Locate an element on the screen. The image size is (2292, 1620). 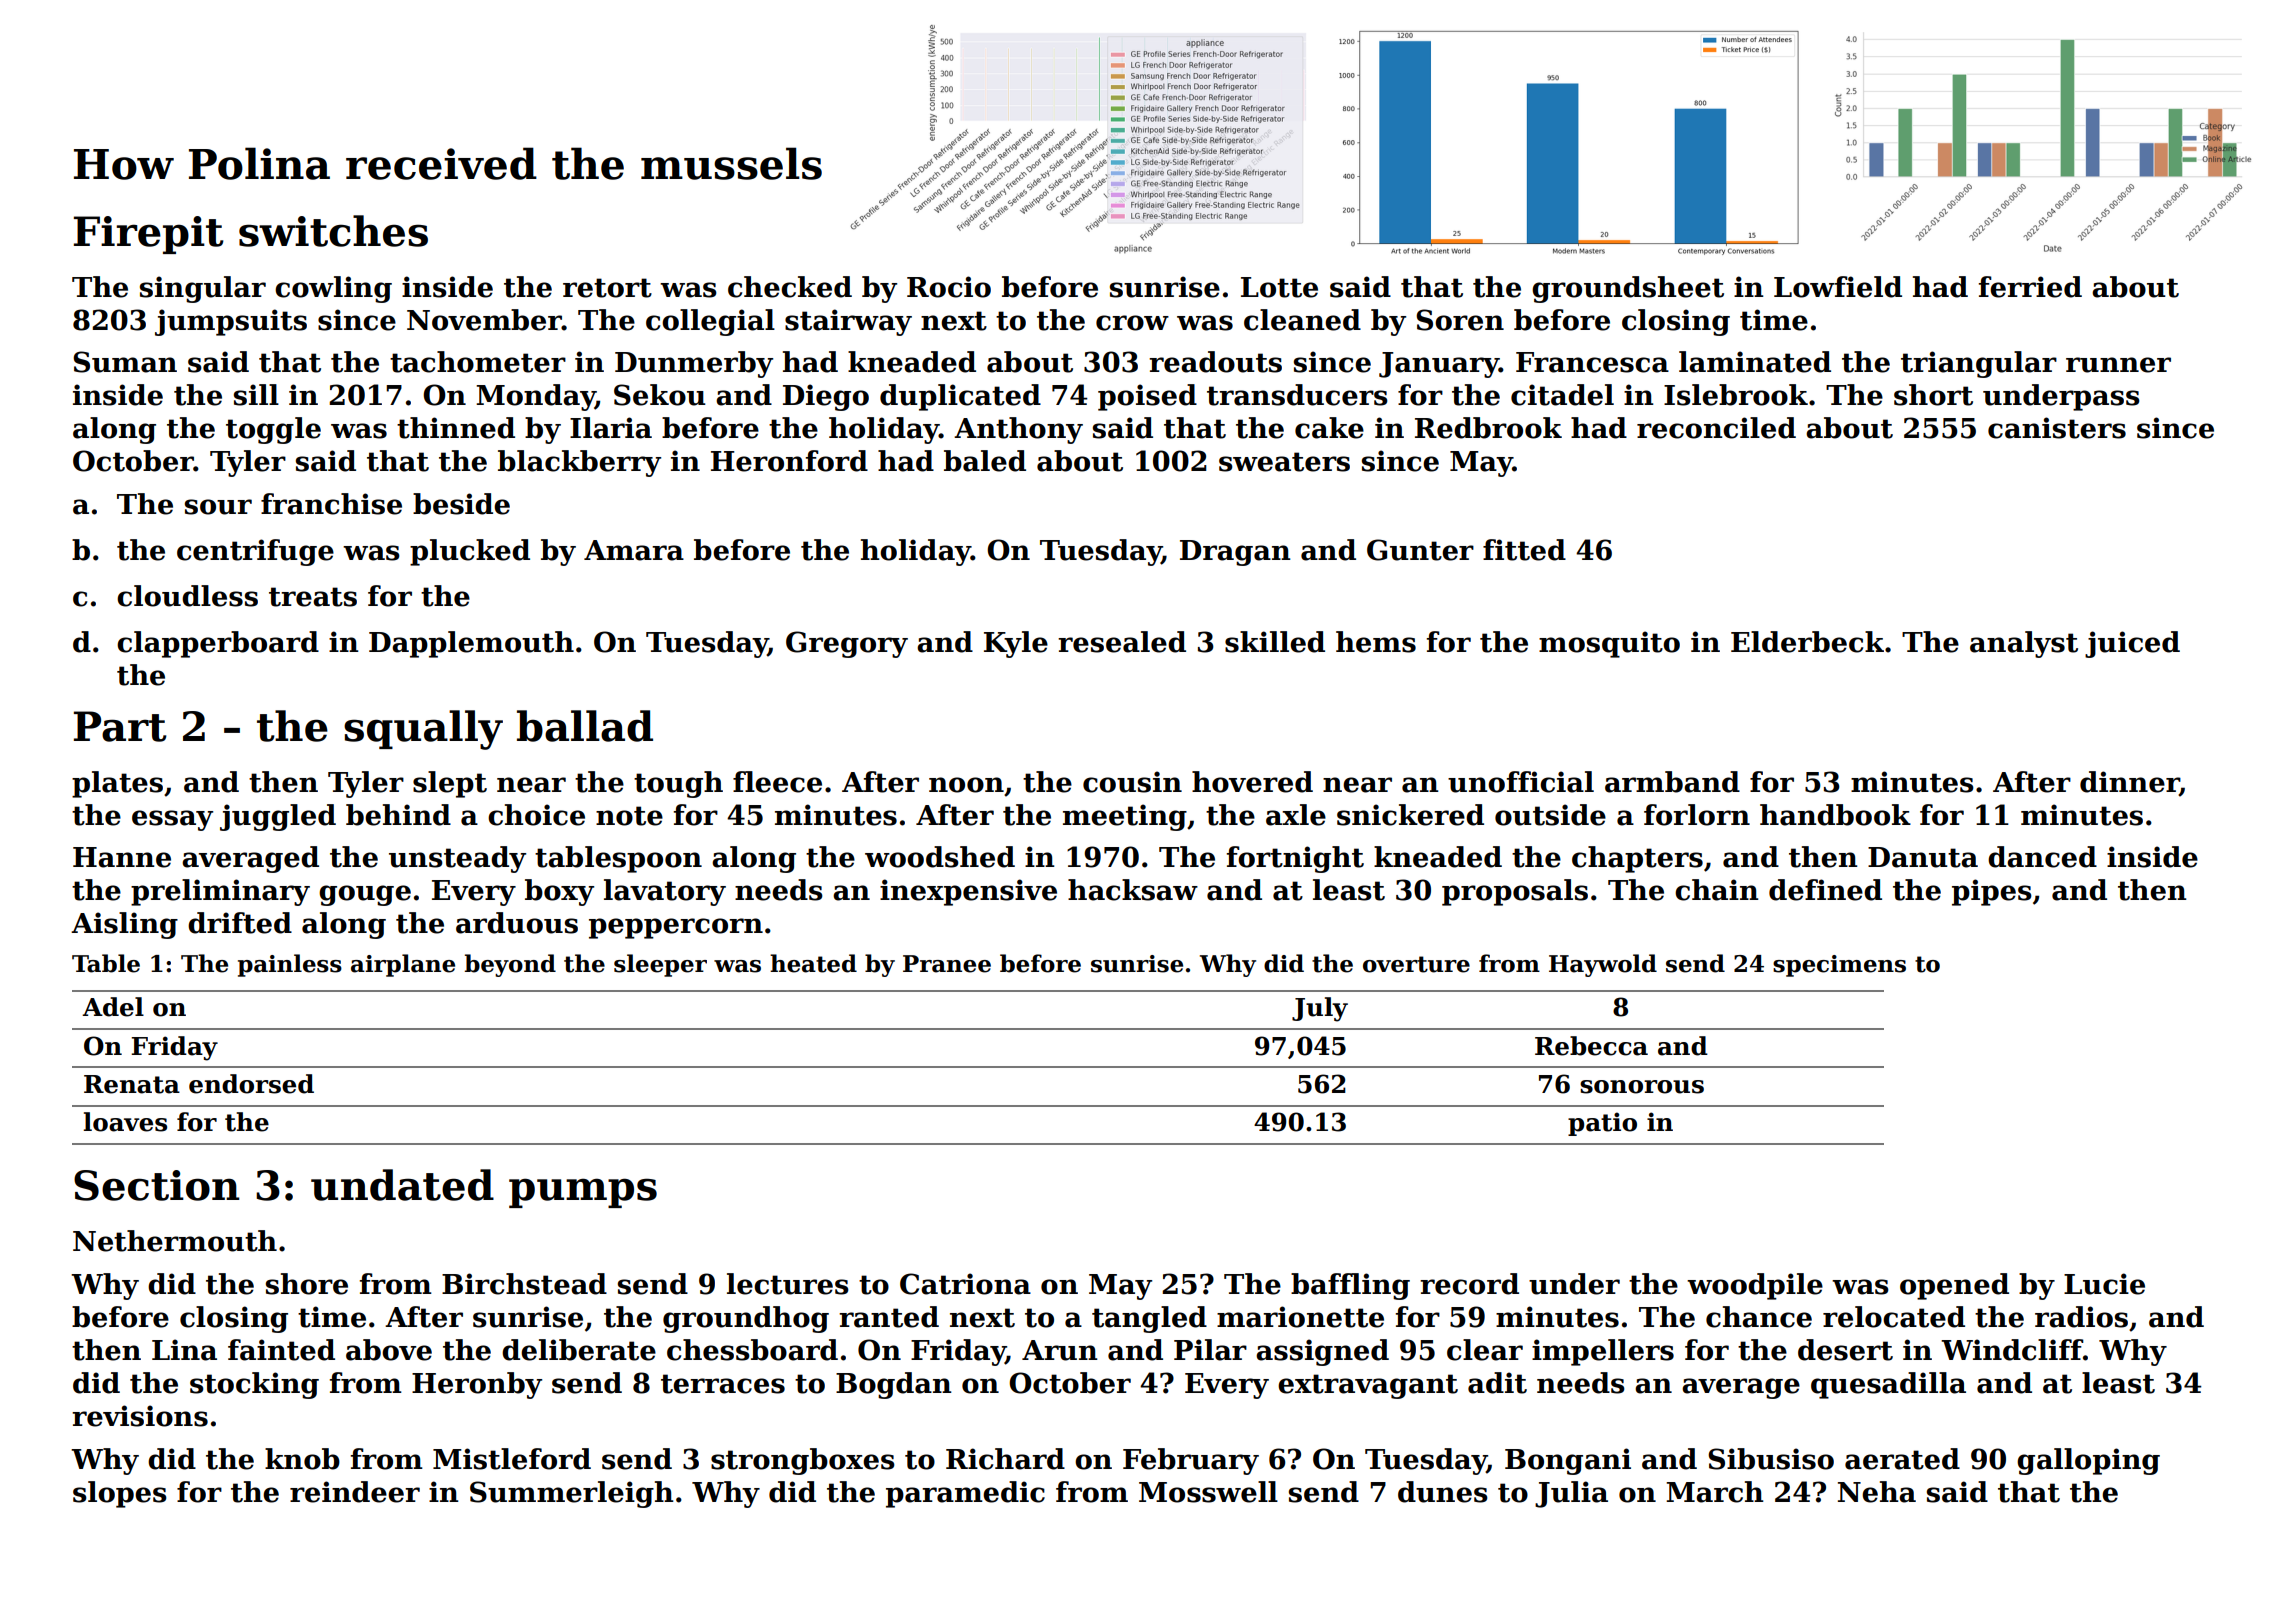
baled is located at coordinates (985, 461).
